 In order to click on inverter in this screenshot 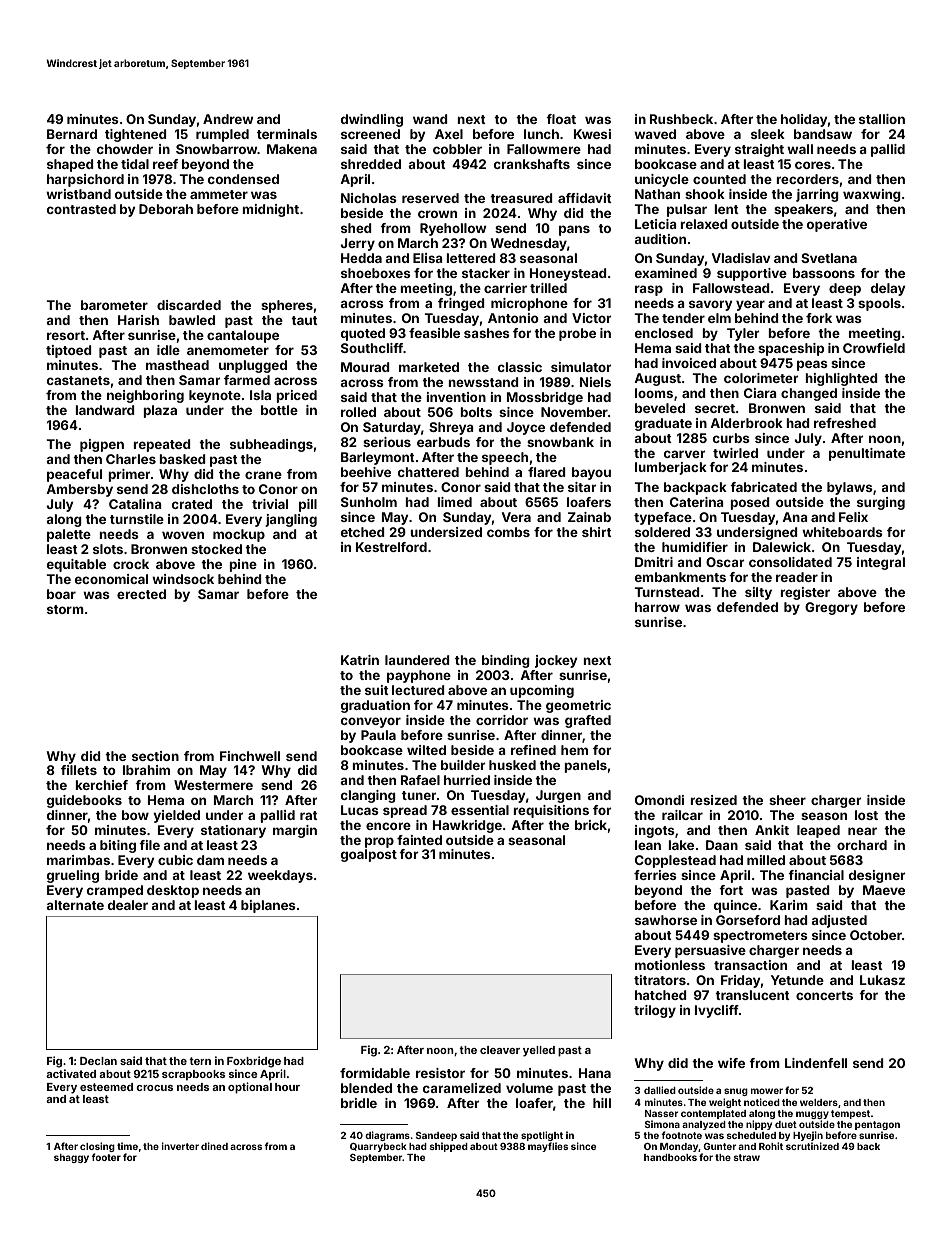, I will do `click(180, 1146)`.
